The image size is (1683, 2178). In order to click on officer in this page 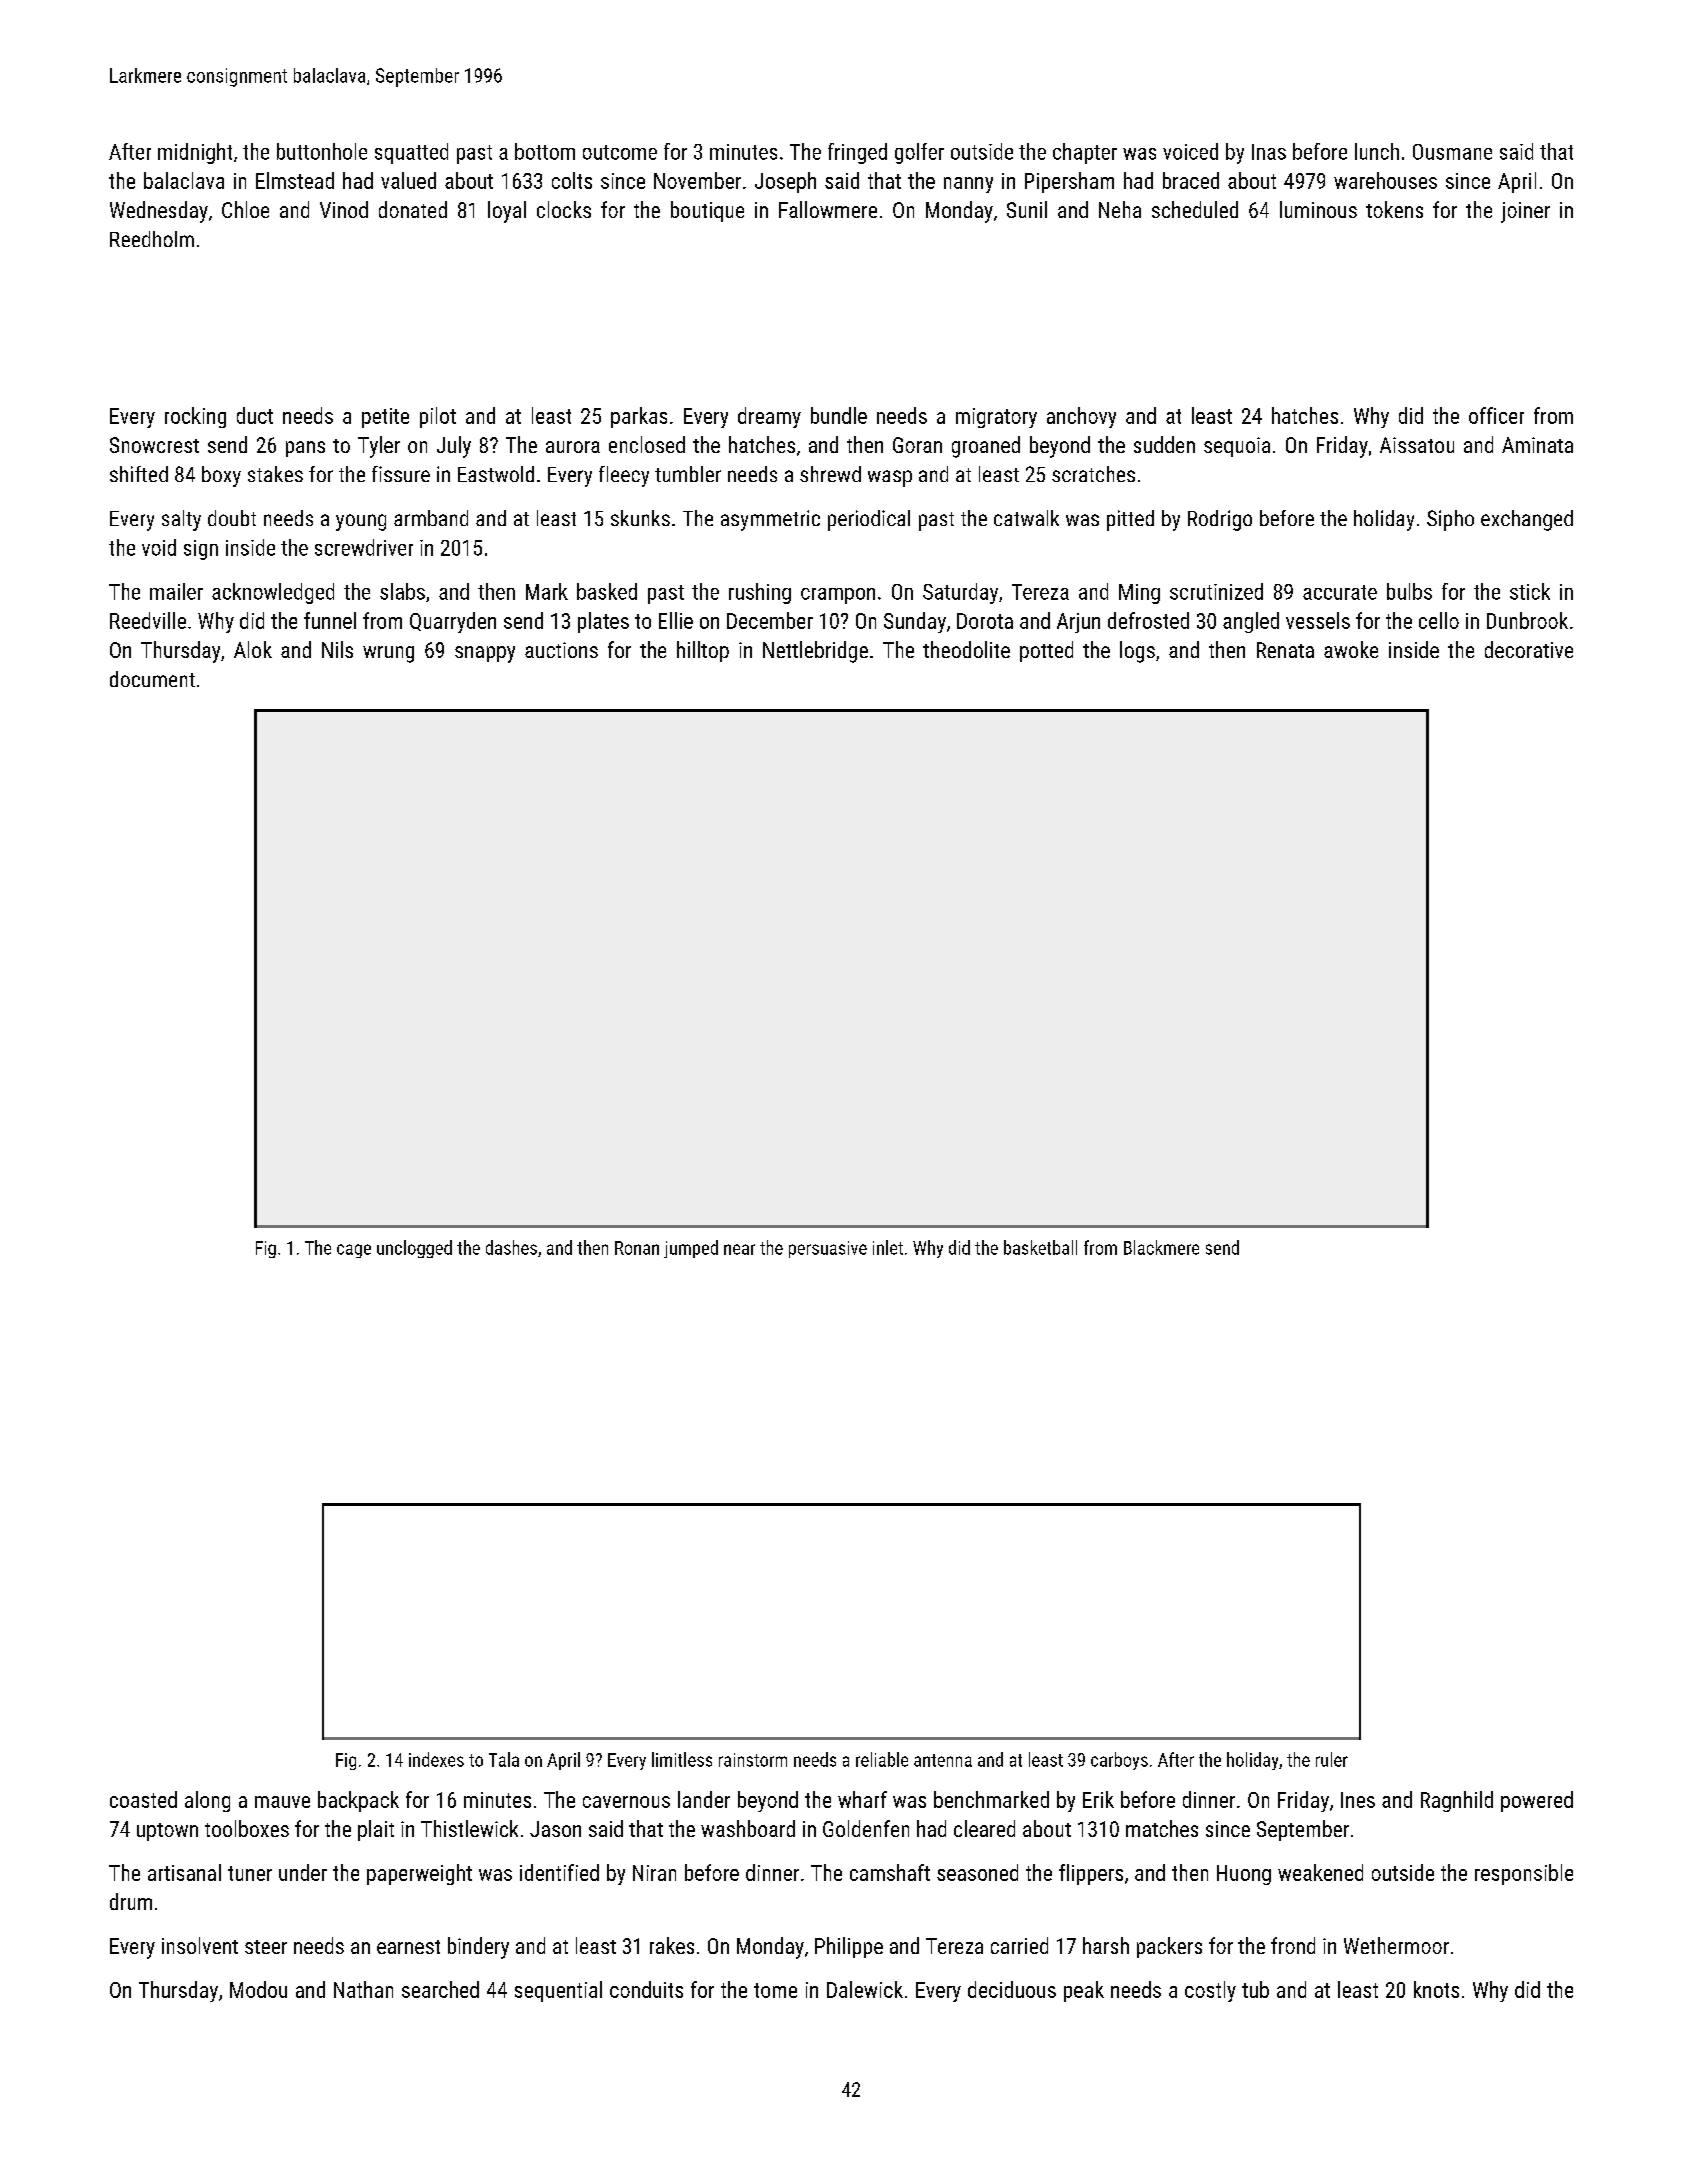, I will do `click(1496, 415)`.
